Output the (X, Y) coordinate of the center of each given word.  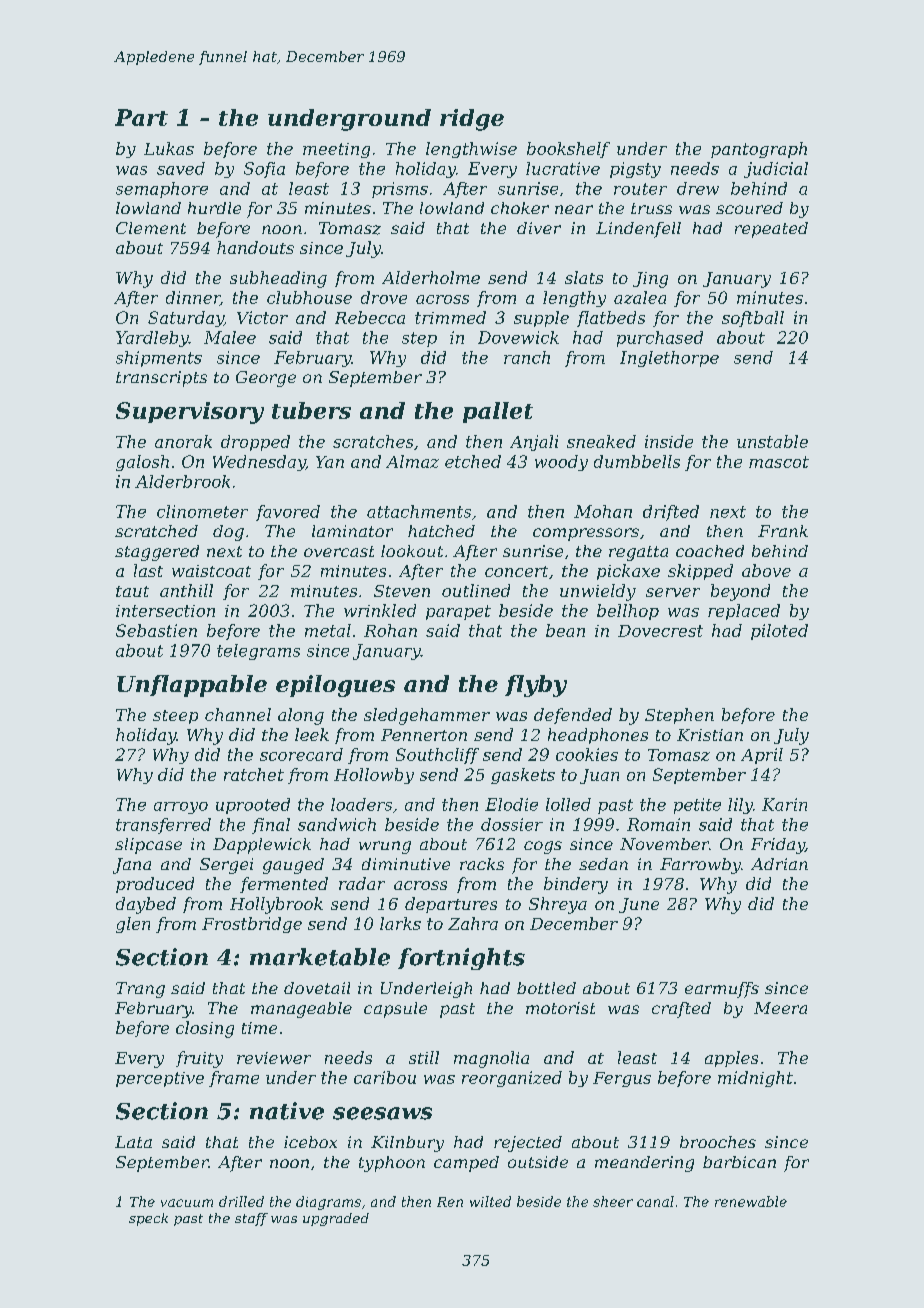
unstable (772, 441)
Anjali (534, 443)
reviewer (274, 1058)
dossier (512, 824)
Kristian (710, 735)
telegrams (258, 652)
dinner (193, 298)
